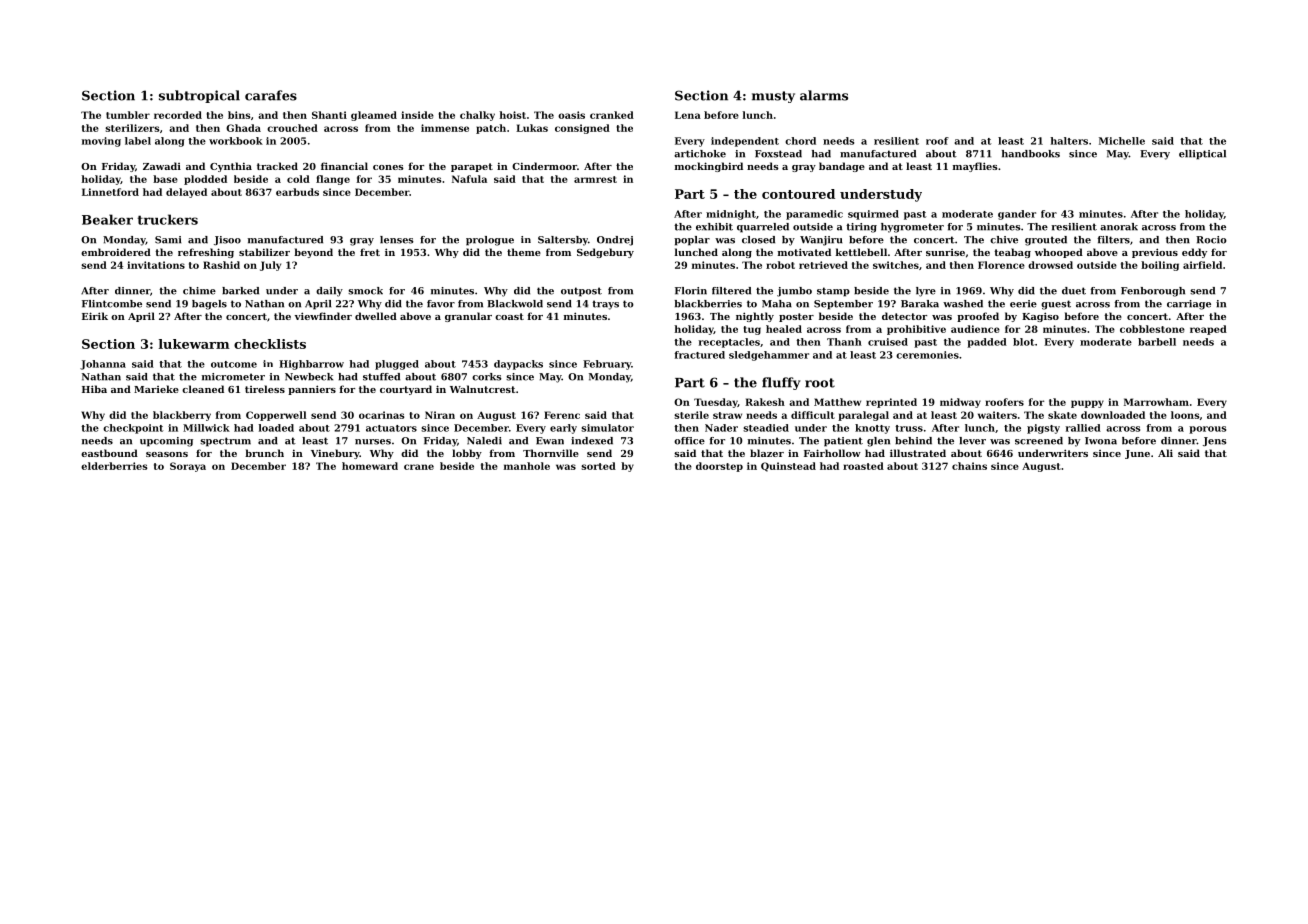 The width and height of the screenshot is (1308, 924). I want to click on halters, so click(1069, 141).
